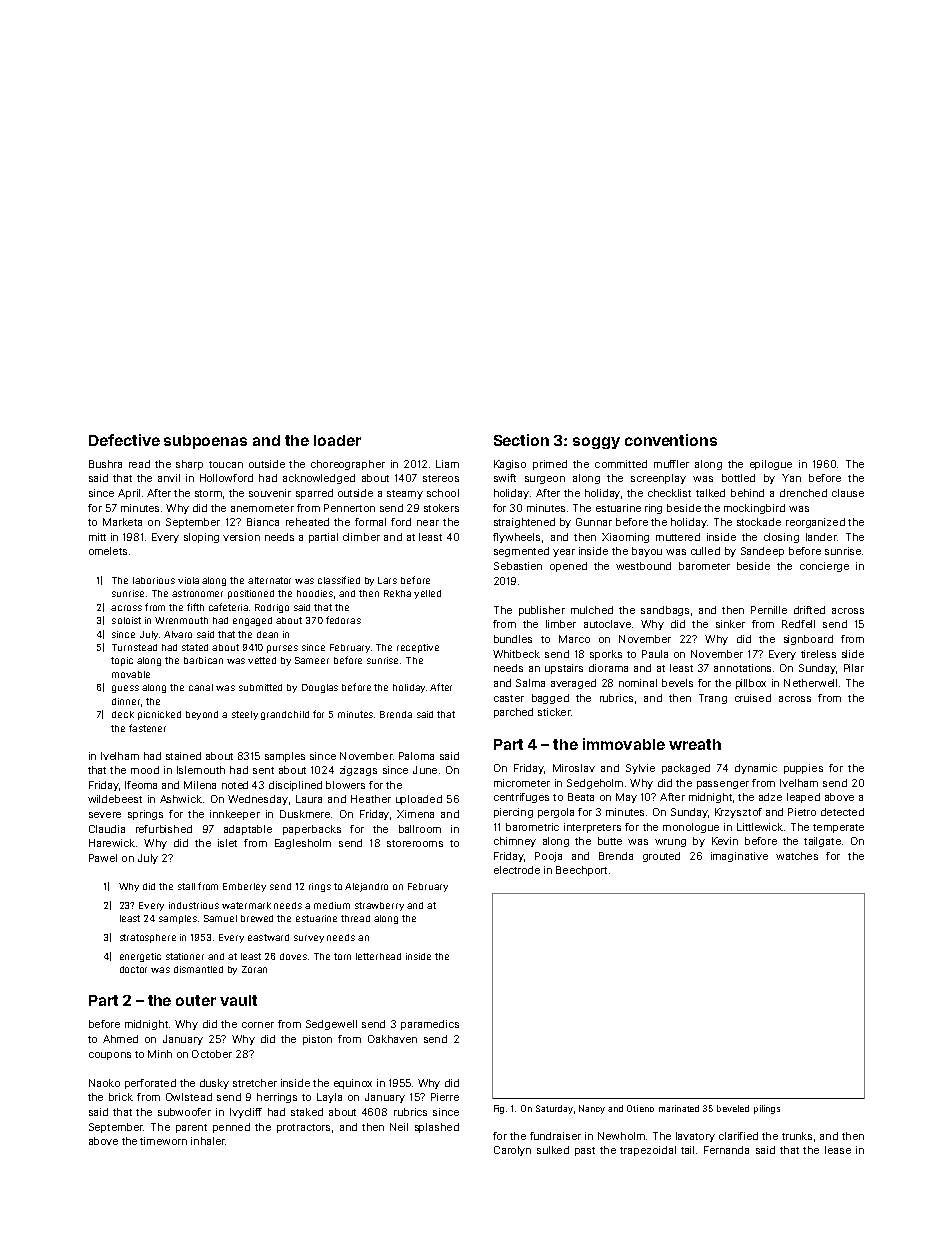 This image has width=952, height=1233. I want to click on grandchild, so click(285, 715).
